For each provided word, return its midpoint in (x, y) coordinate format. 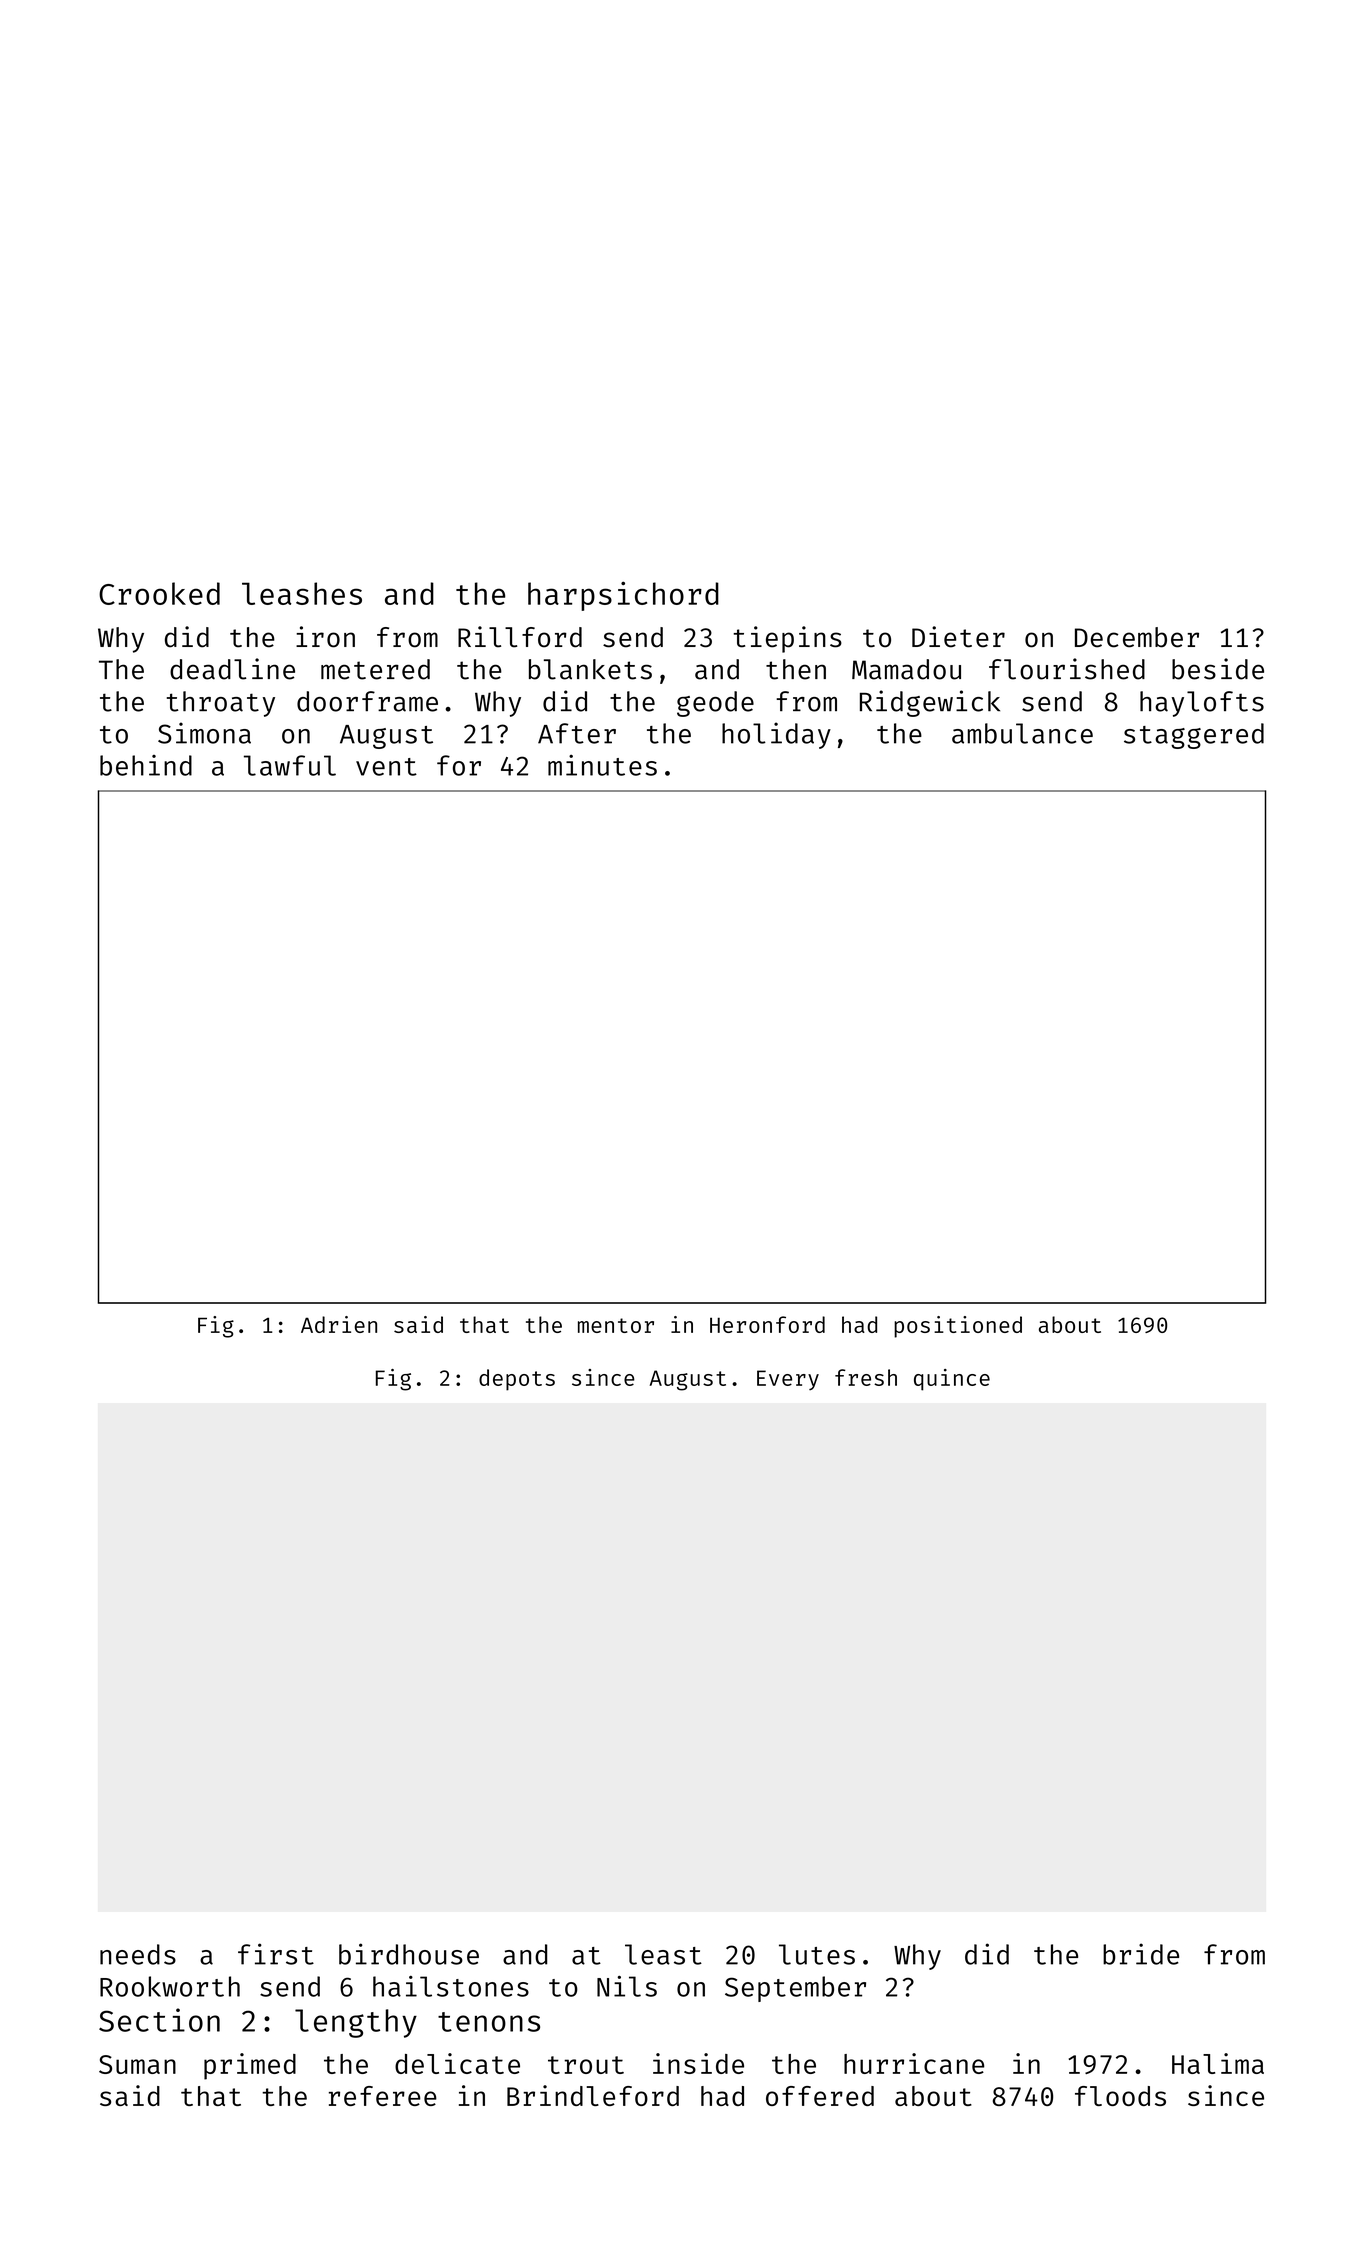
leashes (302, 593)
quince (952, 1380)
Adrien (339, 1324)
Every (788, 1380)
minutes (602, 765)
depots (517, 1380)
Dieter (958, 637)
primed (250, 2066)
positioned (958, 1327)
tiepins (787, 639)
